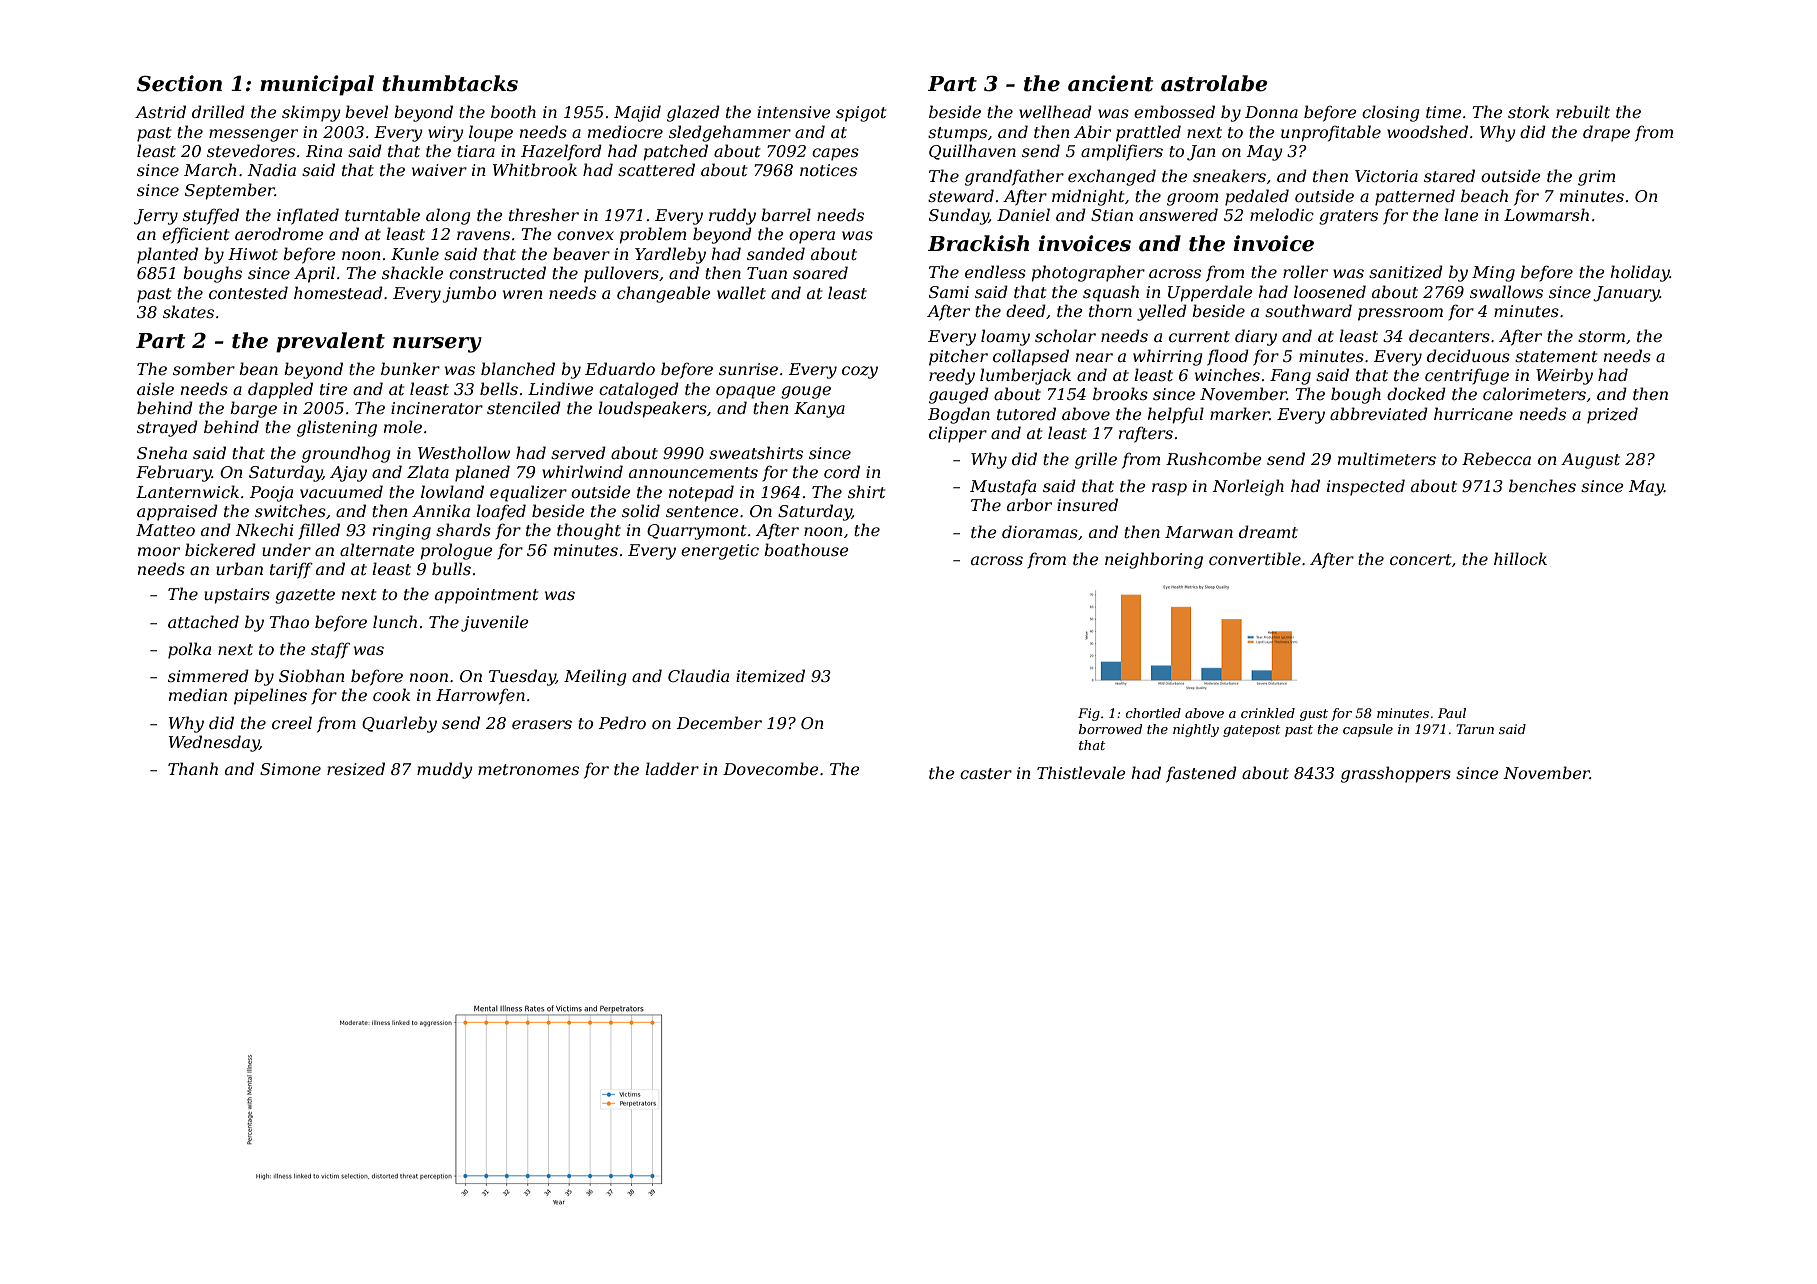 The image size is (1817, 1284). What do you see at coordinates (978, 243) in the screenshot?
I see `Brackish` at bounding box center [978, 243].
